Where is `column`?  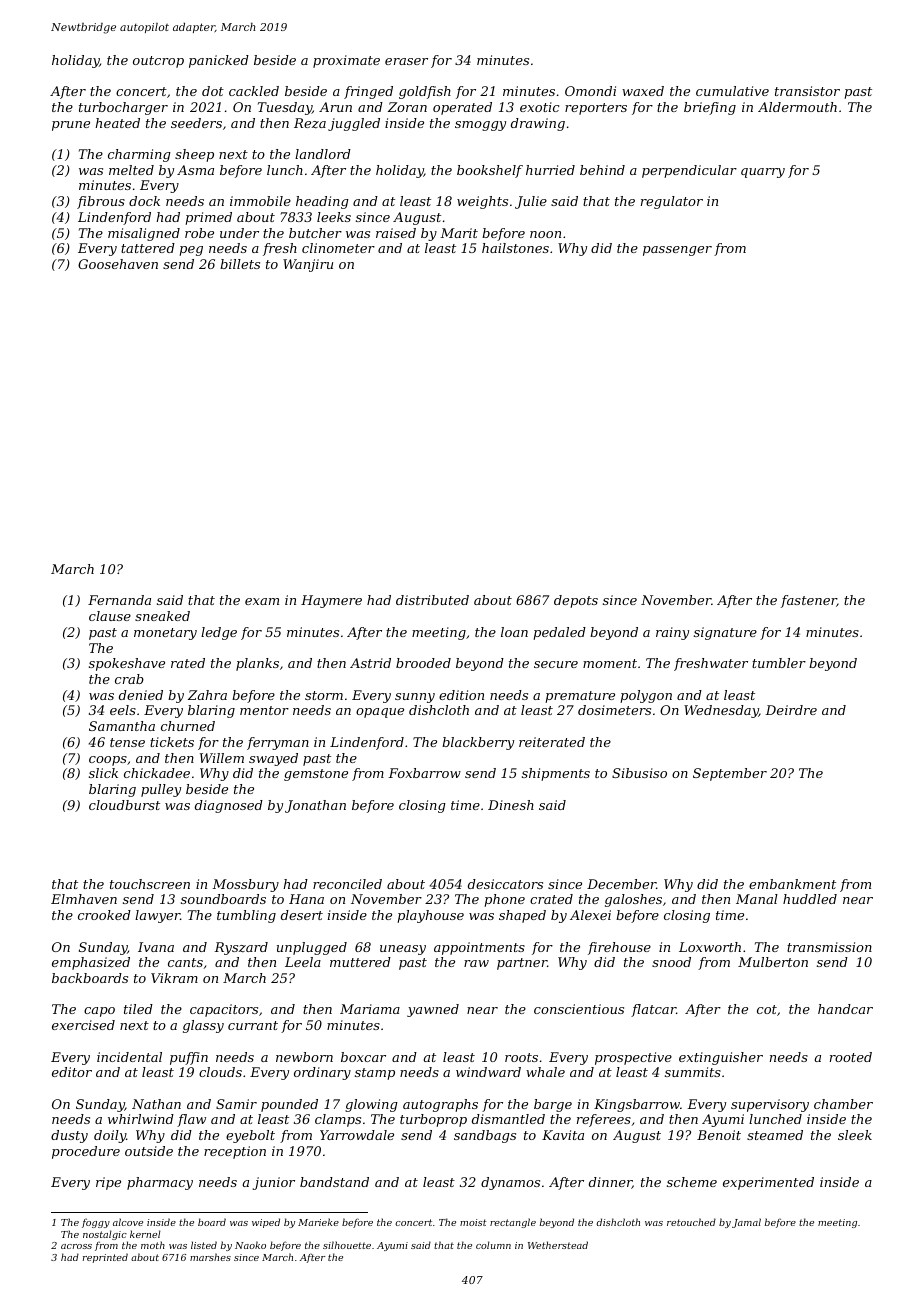 column is located at coordinates (493, 1245).
